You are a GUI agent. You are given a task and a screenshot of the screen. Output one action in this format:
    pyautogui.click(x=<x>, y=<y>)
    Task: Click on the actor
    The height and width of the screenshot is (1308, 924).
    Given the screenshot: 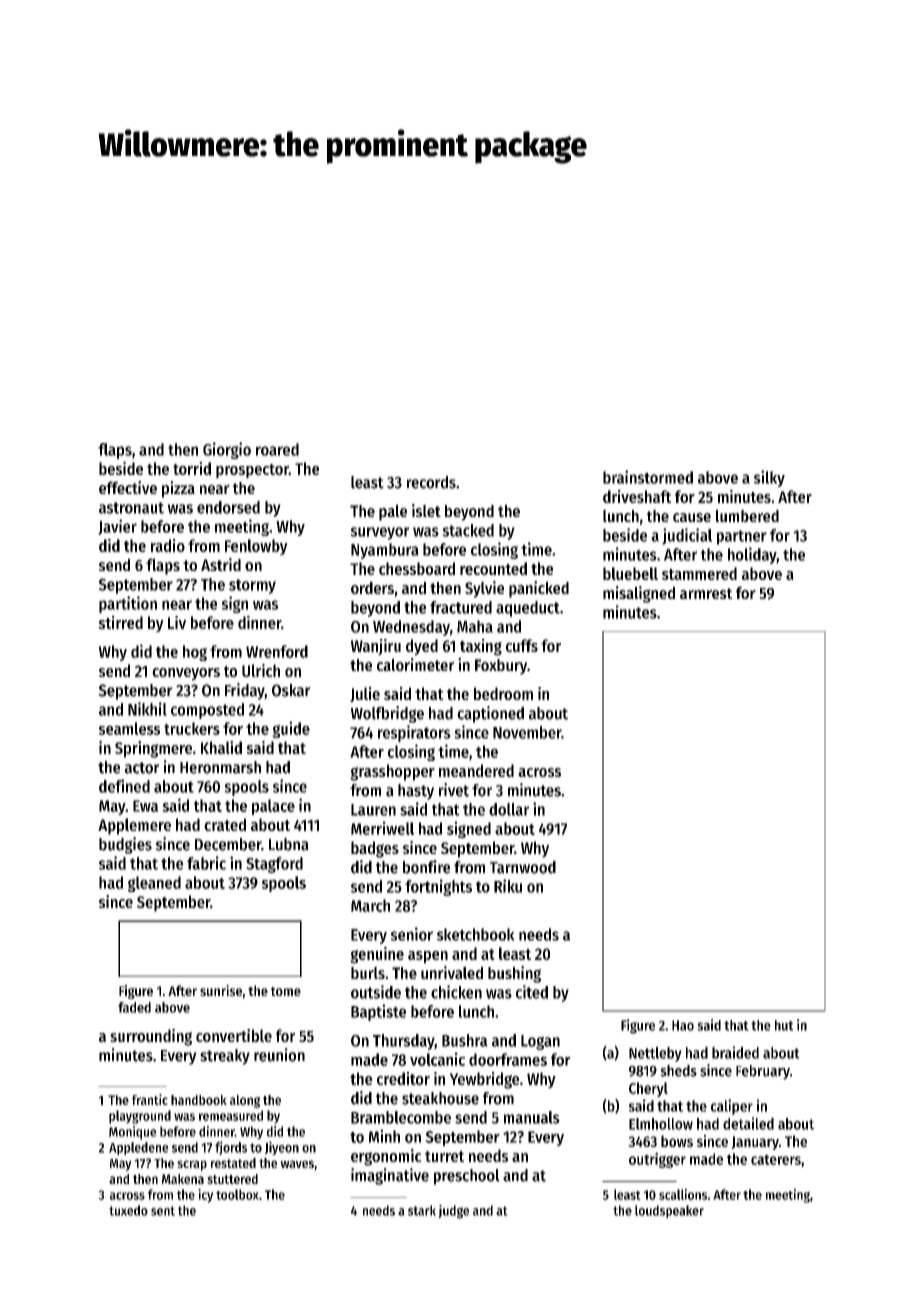 What is the action you would take?
    pyautogui.click(x=142, y=768)
